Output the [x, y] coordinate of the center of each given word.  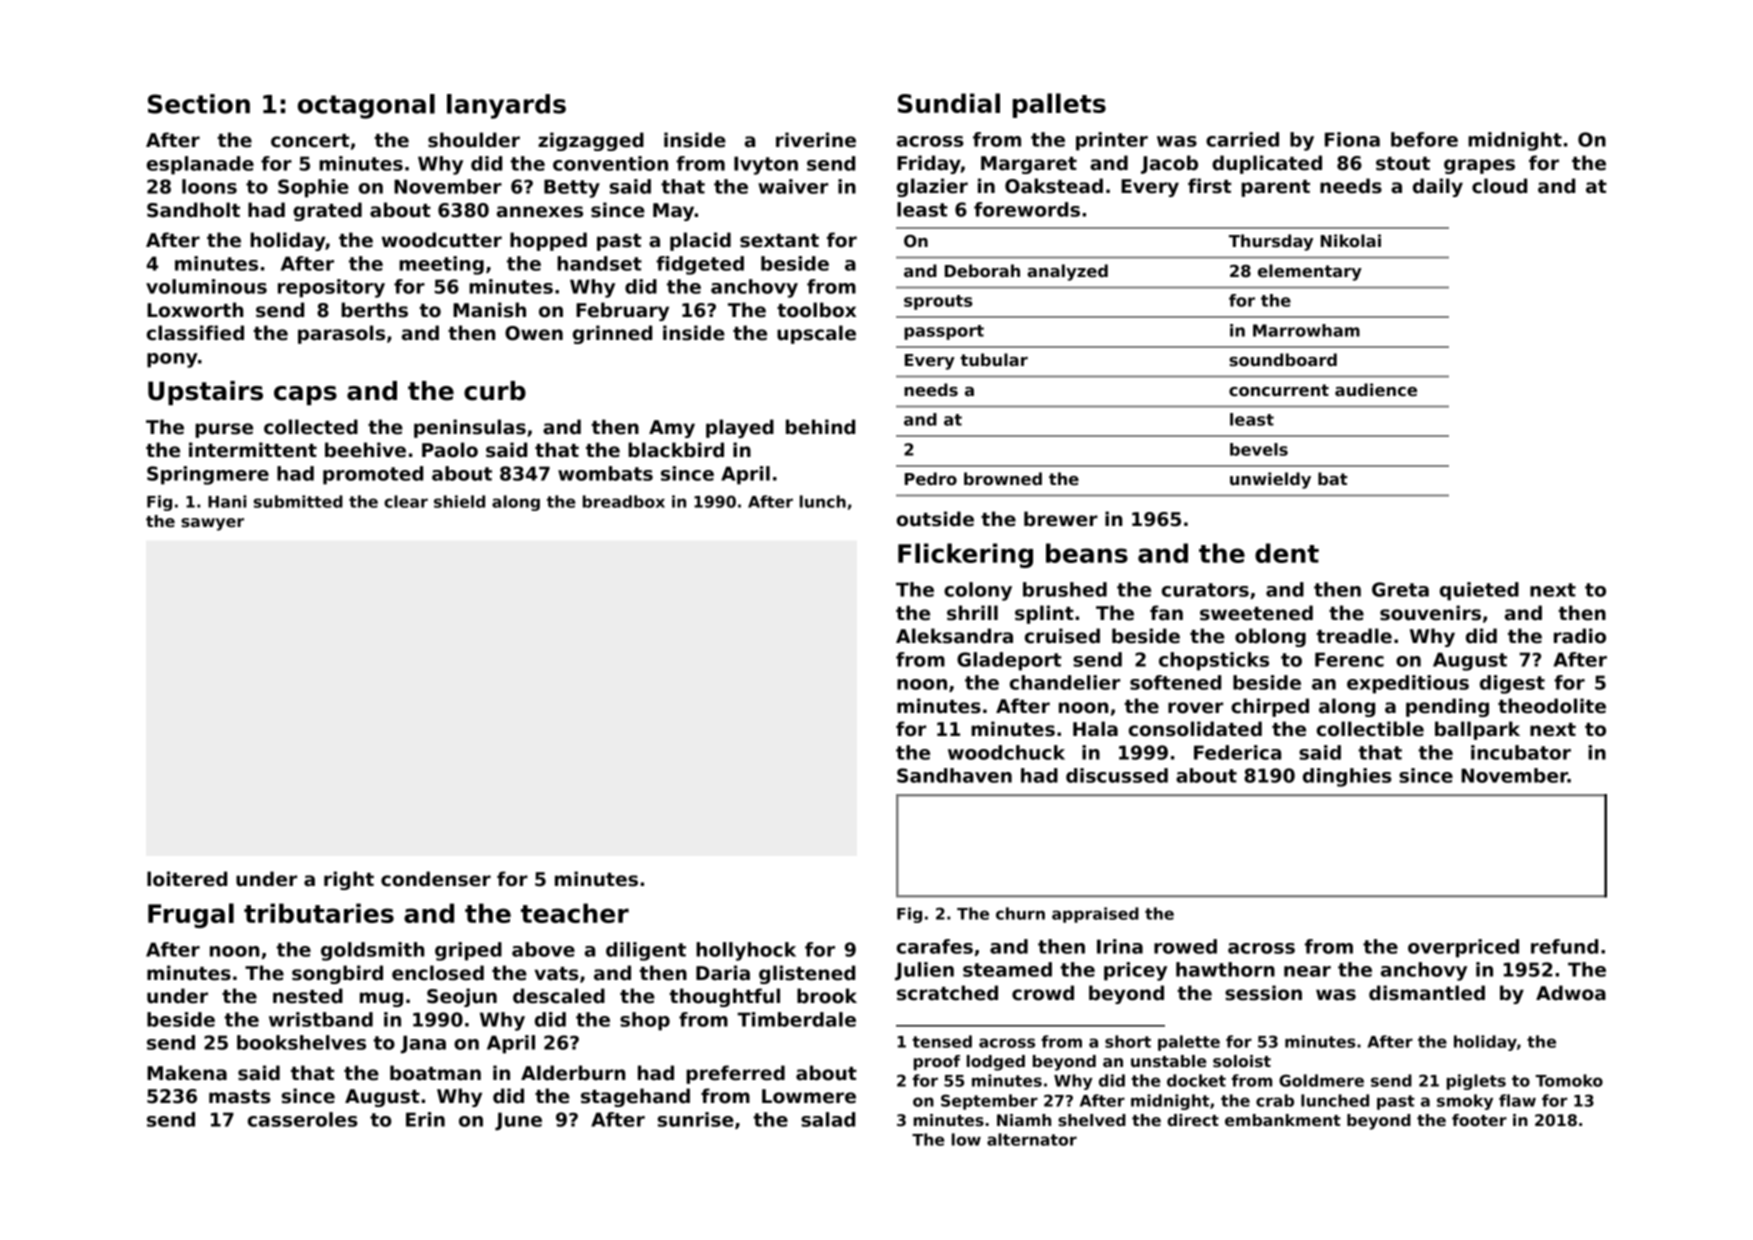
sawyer [212, 524]
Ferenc [1349, 659]
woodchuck [1006, 752]
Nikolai [1351, 241]
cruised [1062, 636]
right [349, 880]
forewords [1027, 209]
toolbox [816, 310]
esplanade [200, 165]
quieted [1479, 591]
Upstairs [205, 393]
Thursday [1271, 242]
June [518, 1121]
